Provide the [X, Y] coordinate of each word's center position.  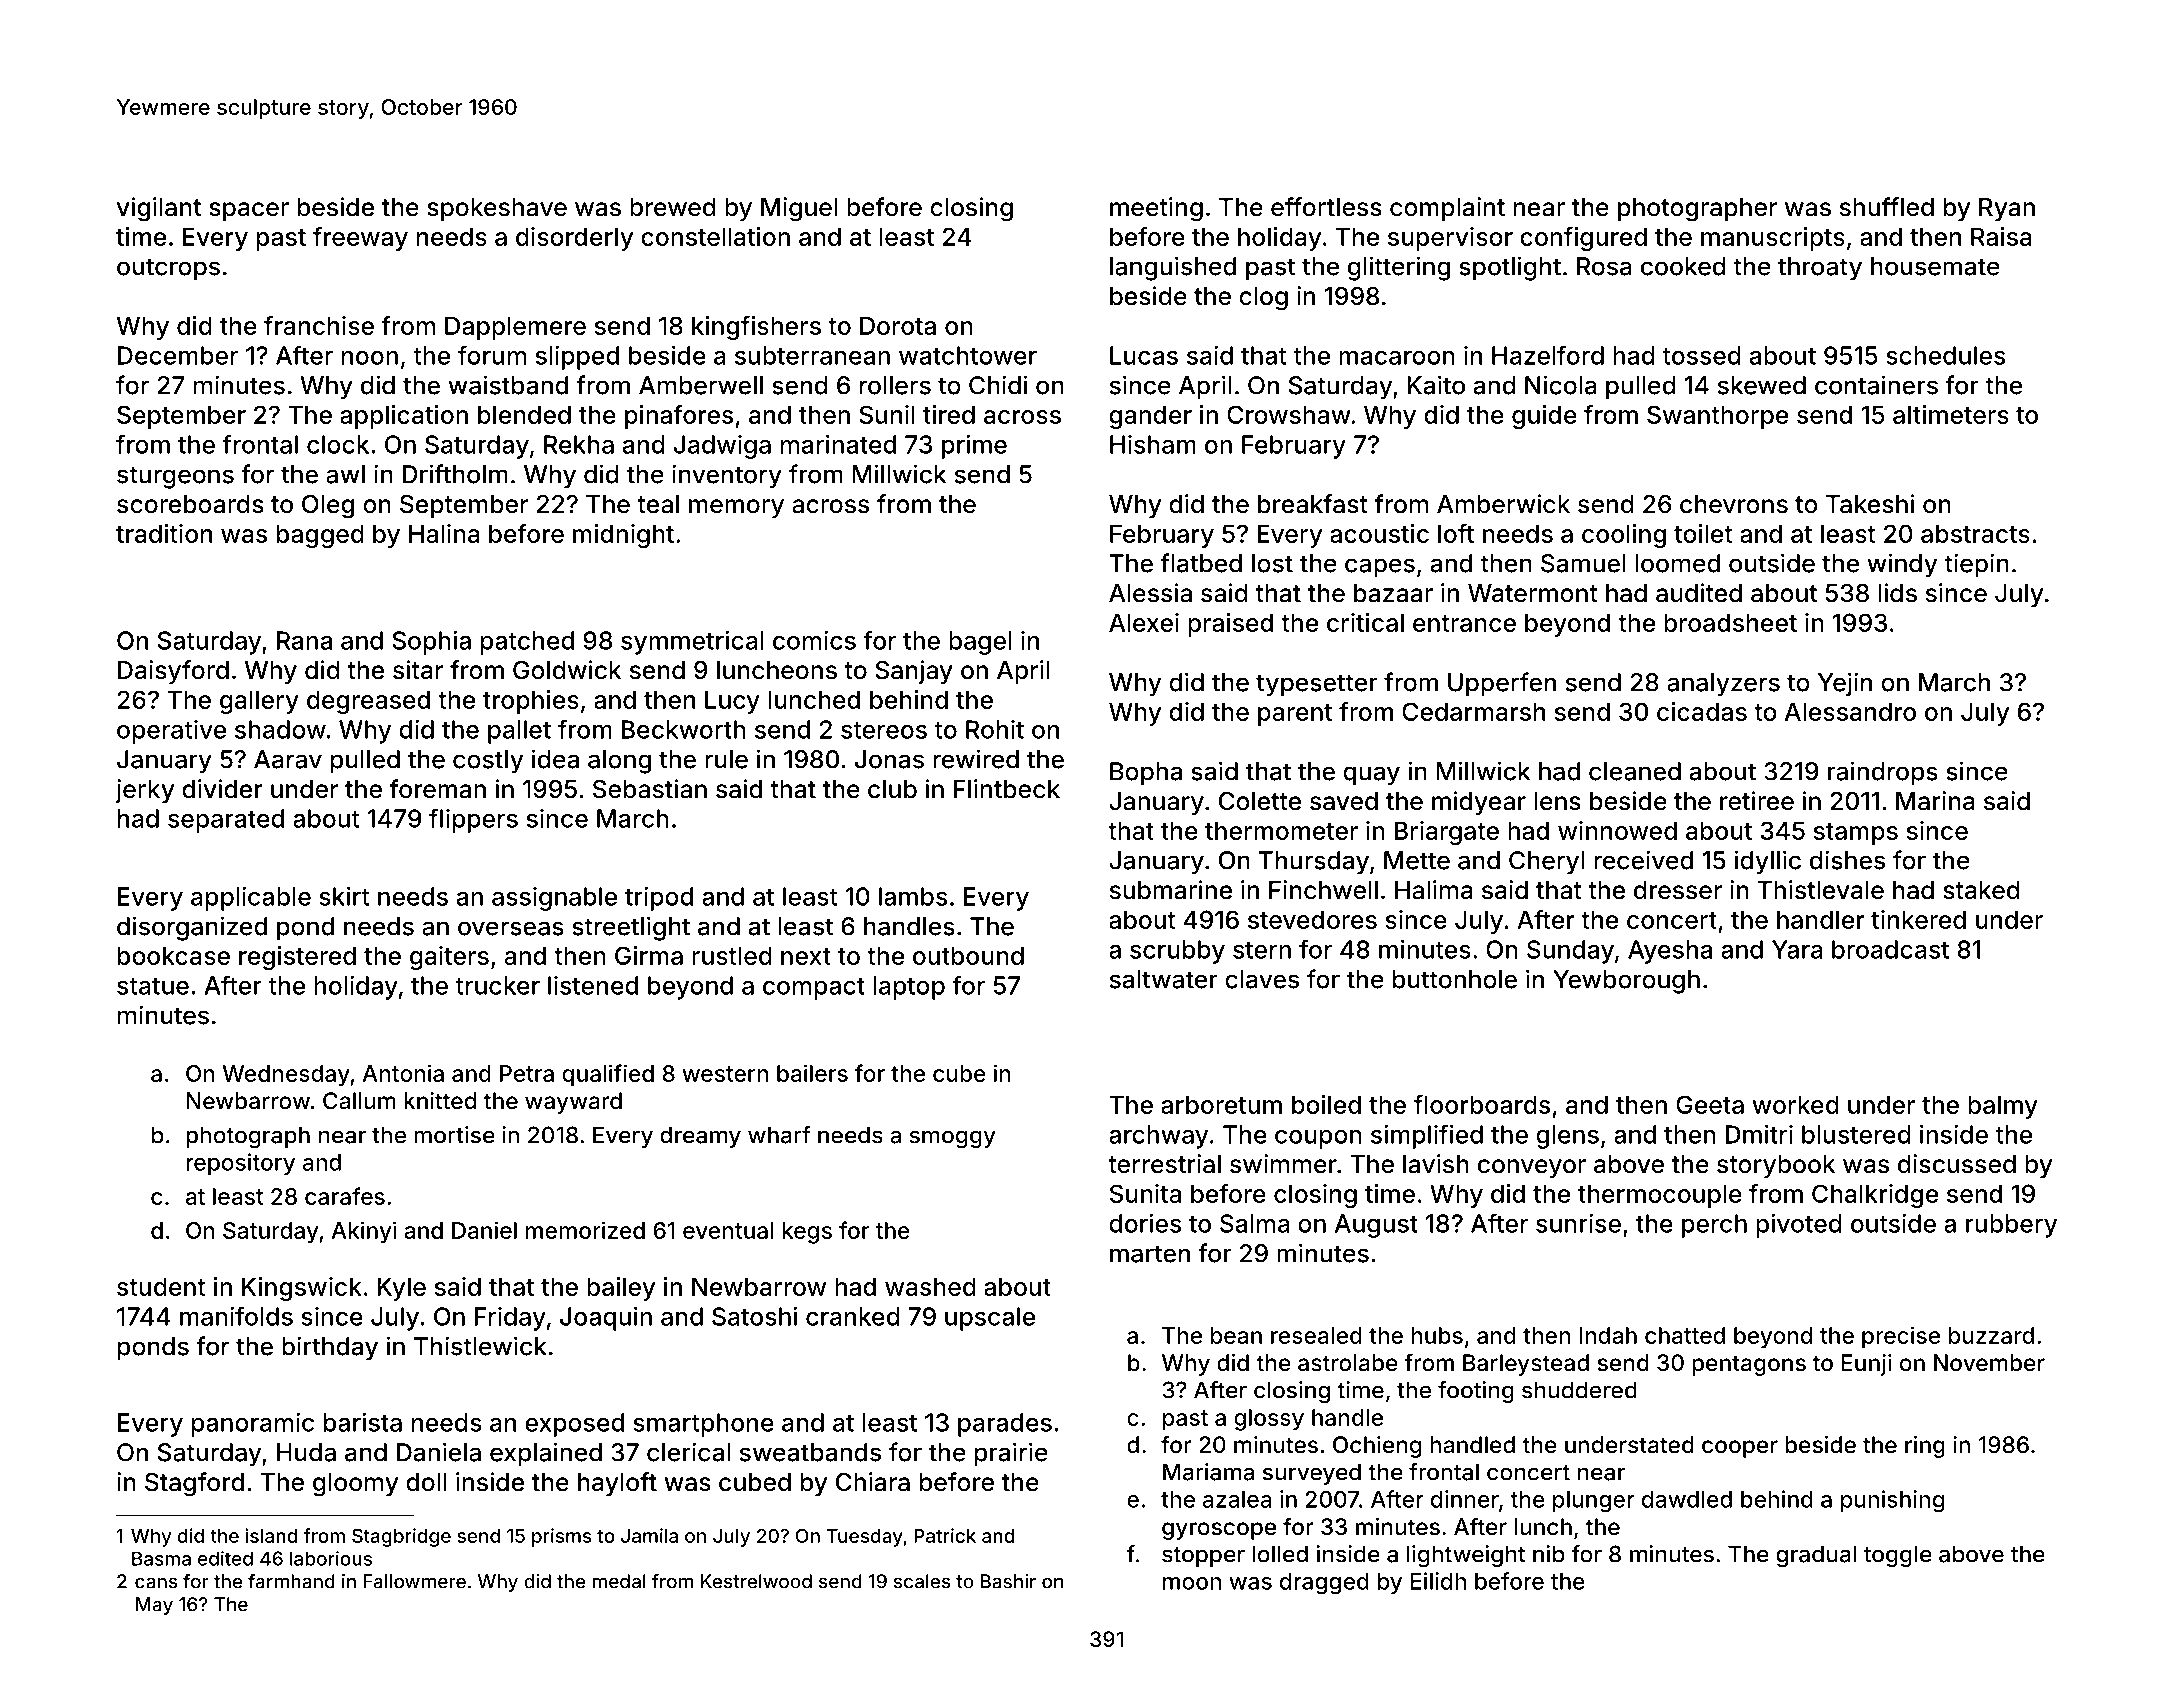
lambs [913, 896]
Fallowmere [415, 1581]
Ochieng [1377, 1447]
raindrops [1883, 773]
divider [222, 789]
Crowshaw [1289, 414]
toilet [1703, 533]
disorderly [574, 239]
